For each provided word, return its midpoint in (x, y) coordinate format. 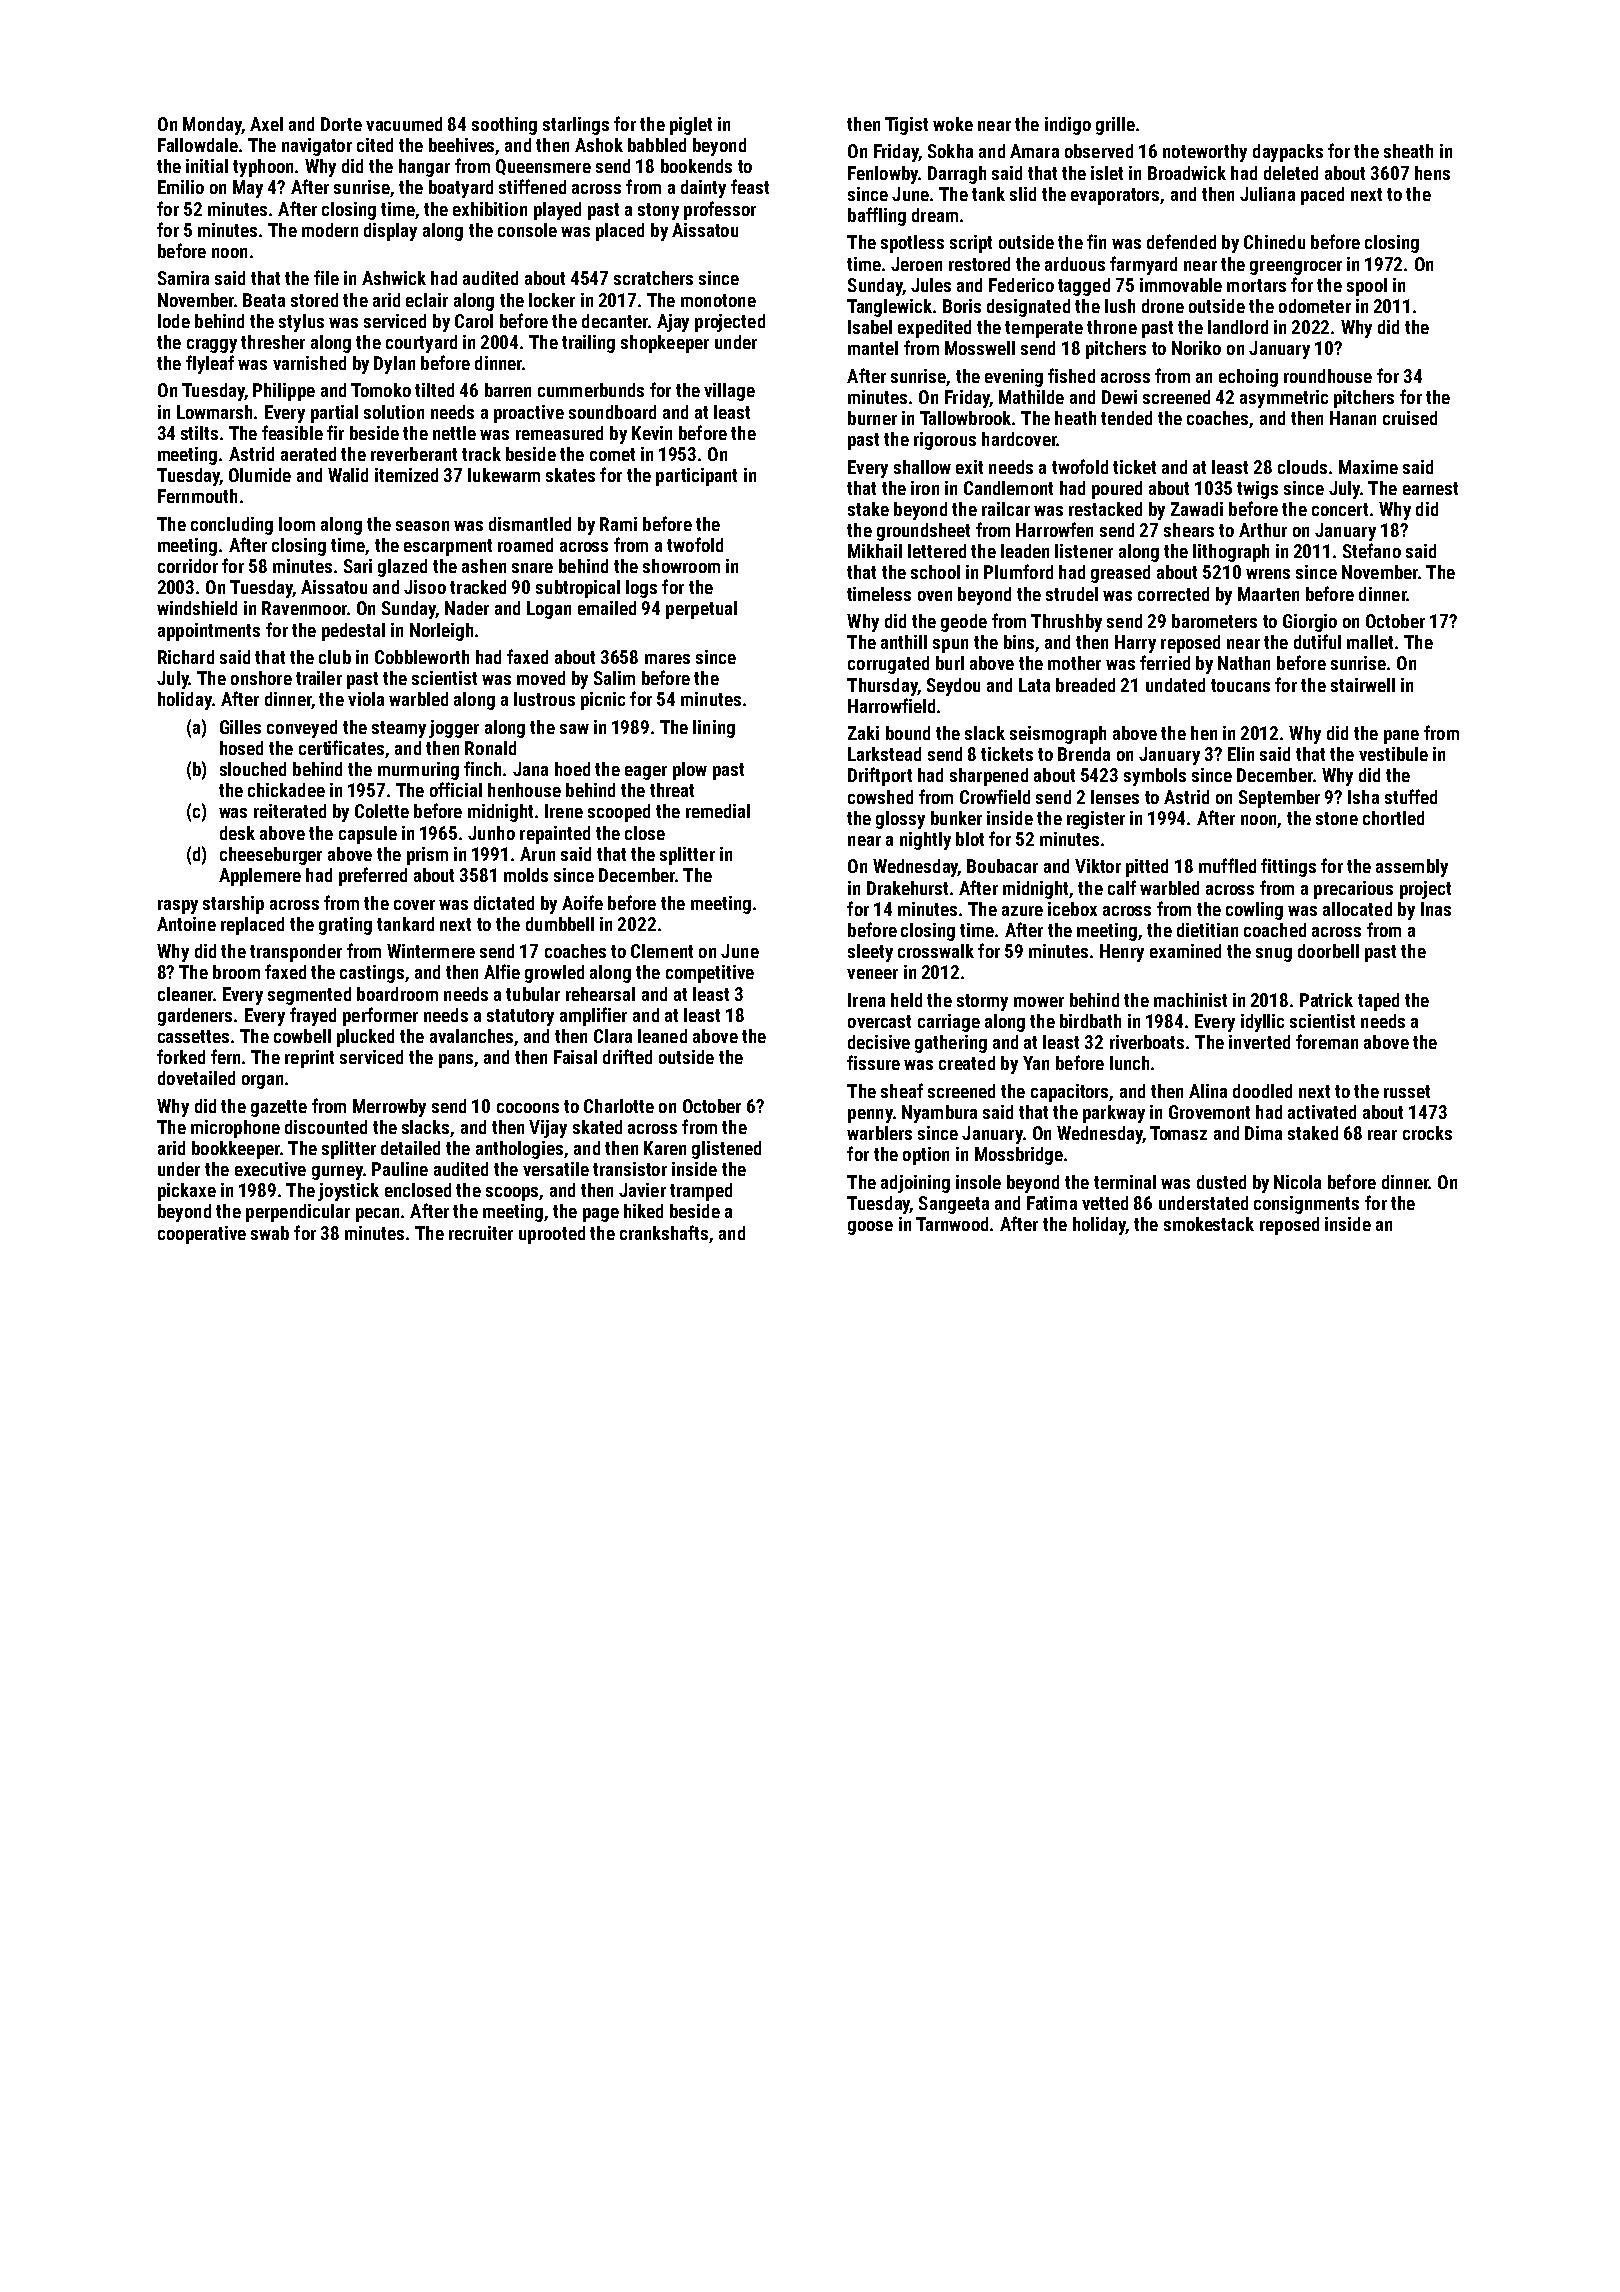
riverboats (1147, 1042)
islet (1107, 173)
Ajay (673, 323)
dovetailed (196, 1078)
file (326, 277)
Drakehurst (907, 888)
